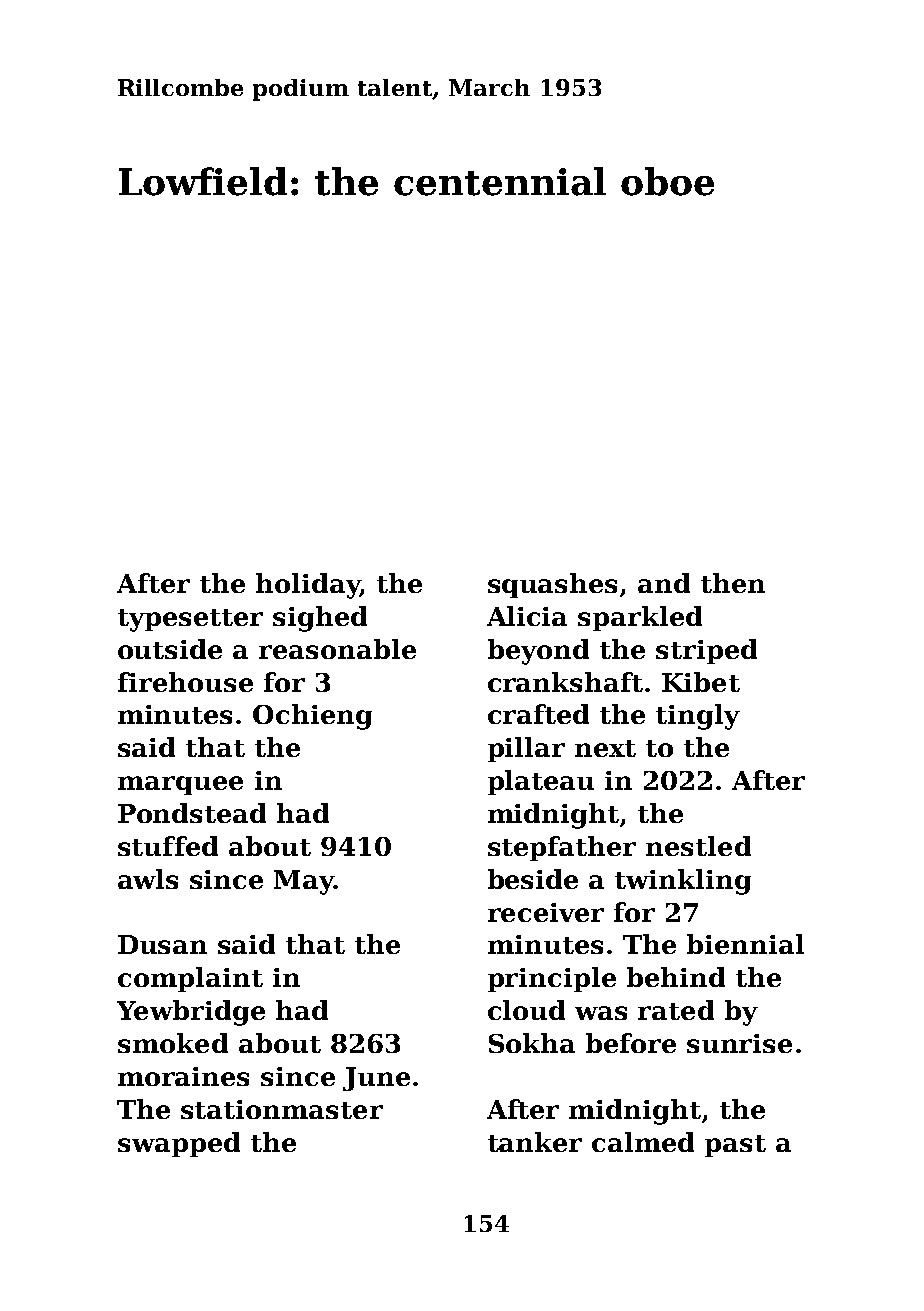  Describe the element at coordinates (745, 944) in the screenshot. I see `biennial` at that location.
